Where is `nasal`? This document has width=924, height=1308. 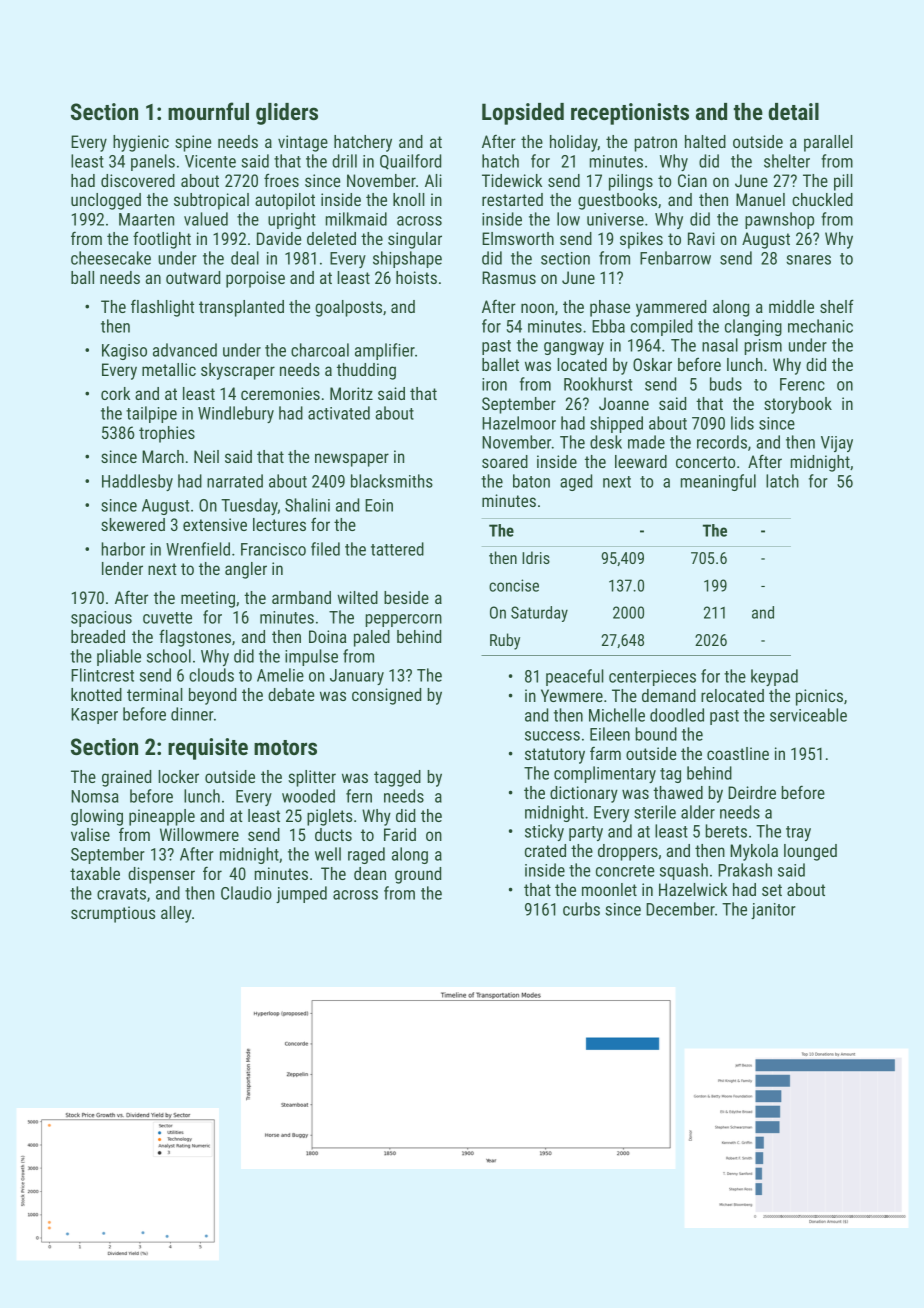
nasal is located at coordinates (720, 345).
